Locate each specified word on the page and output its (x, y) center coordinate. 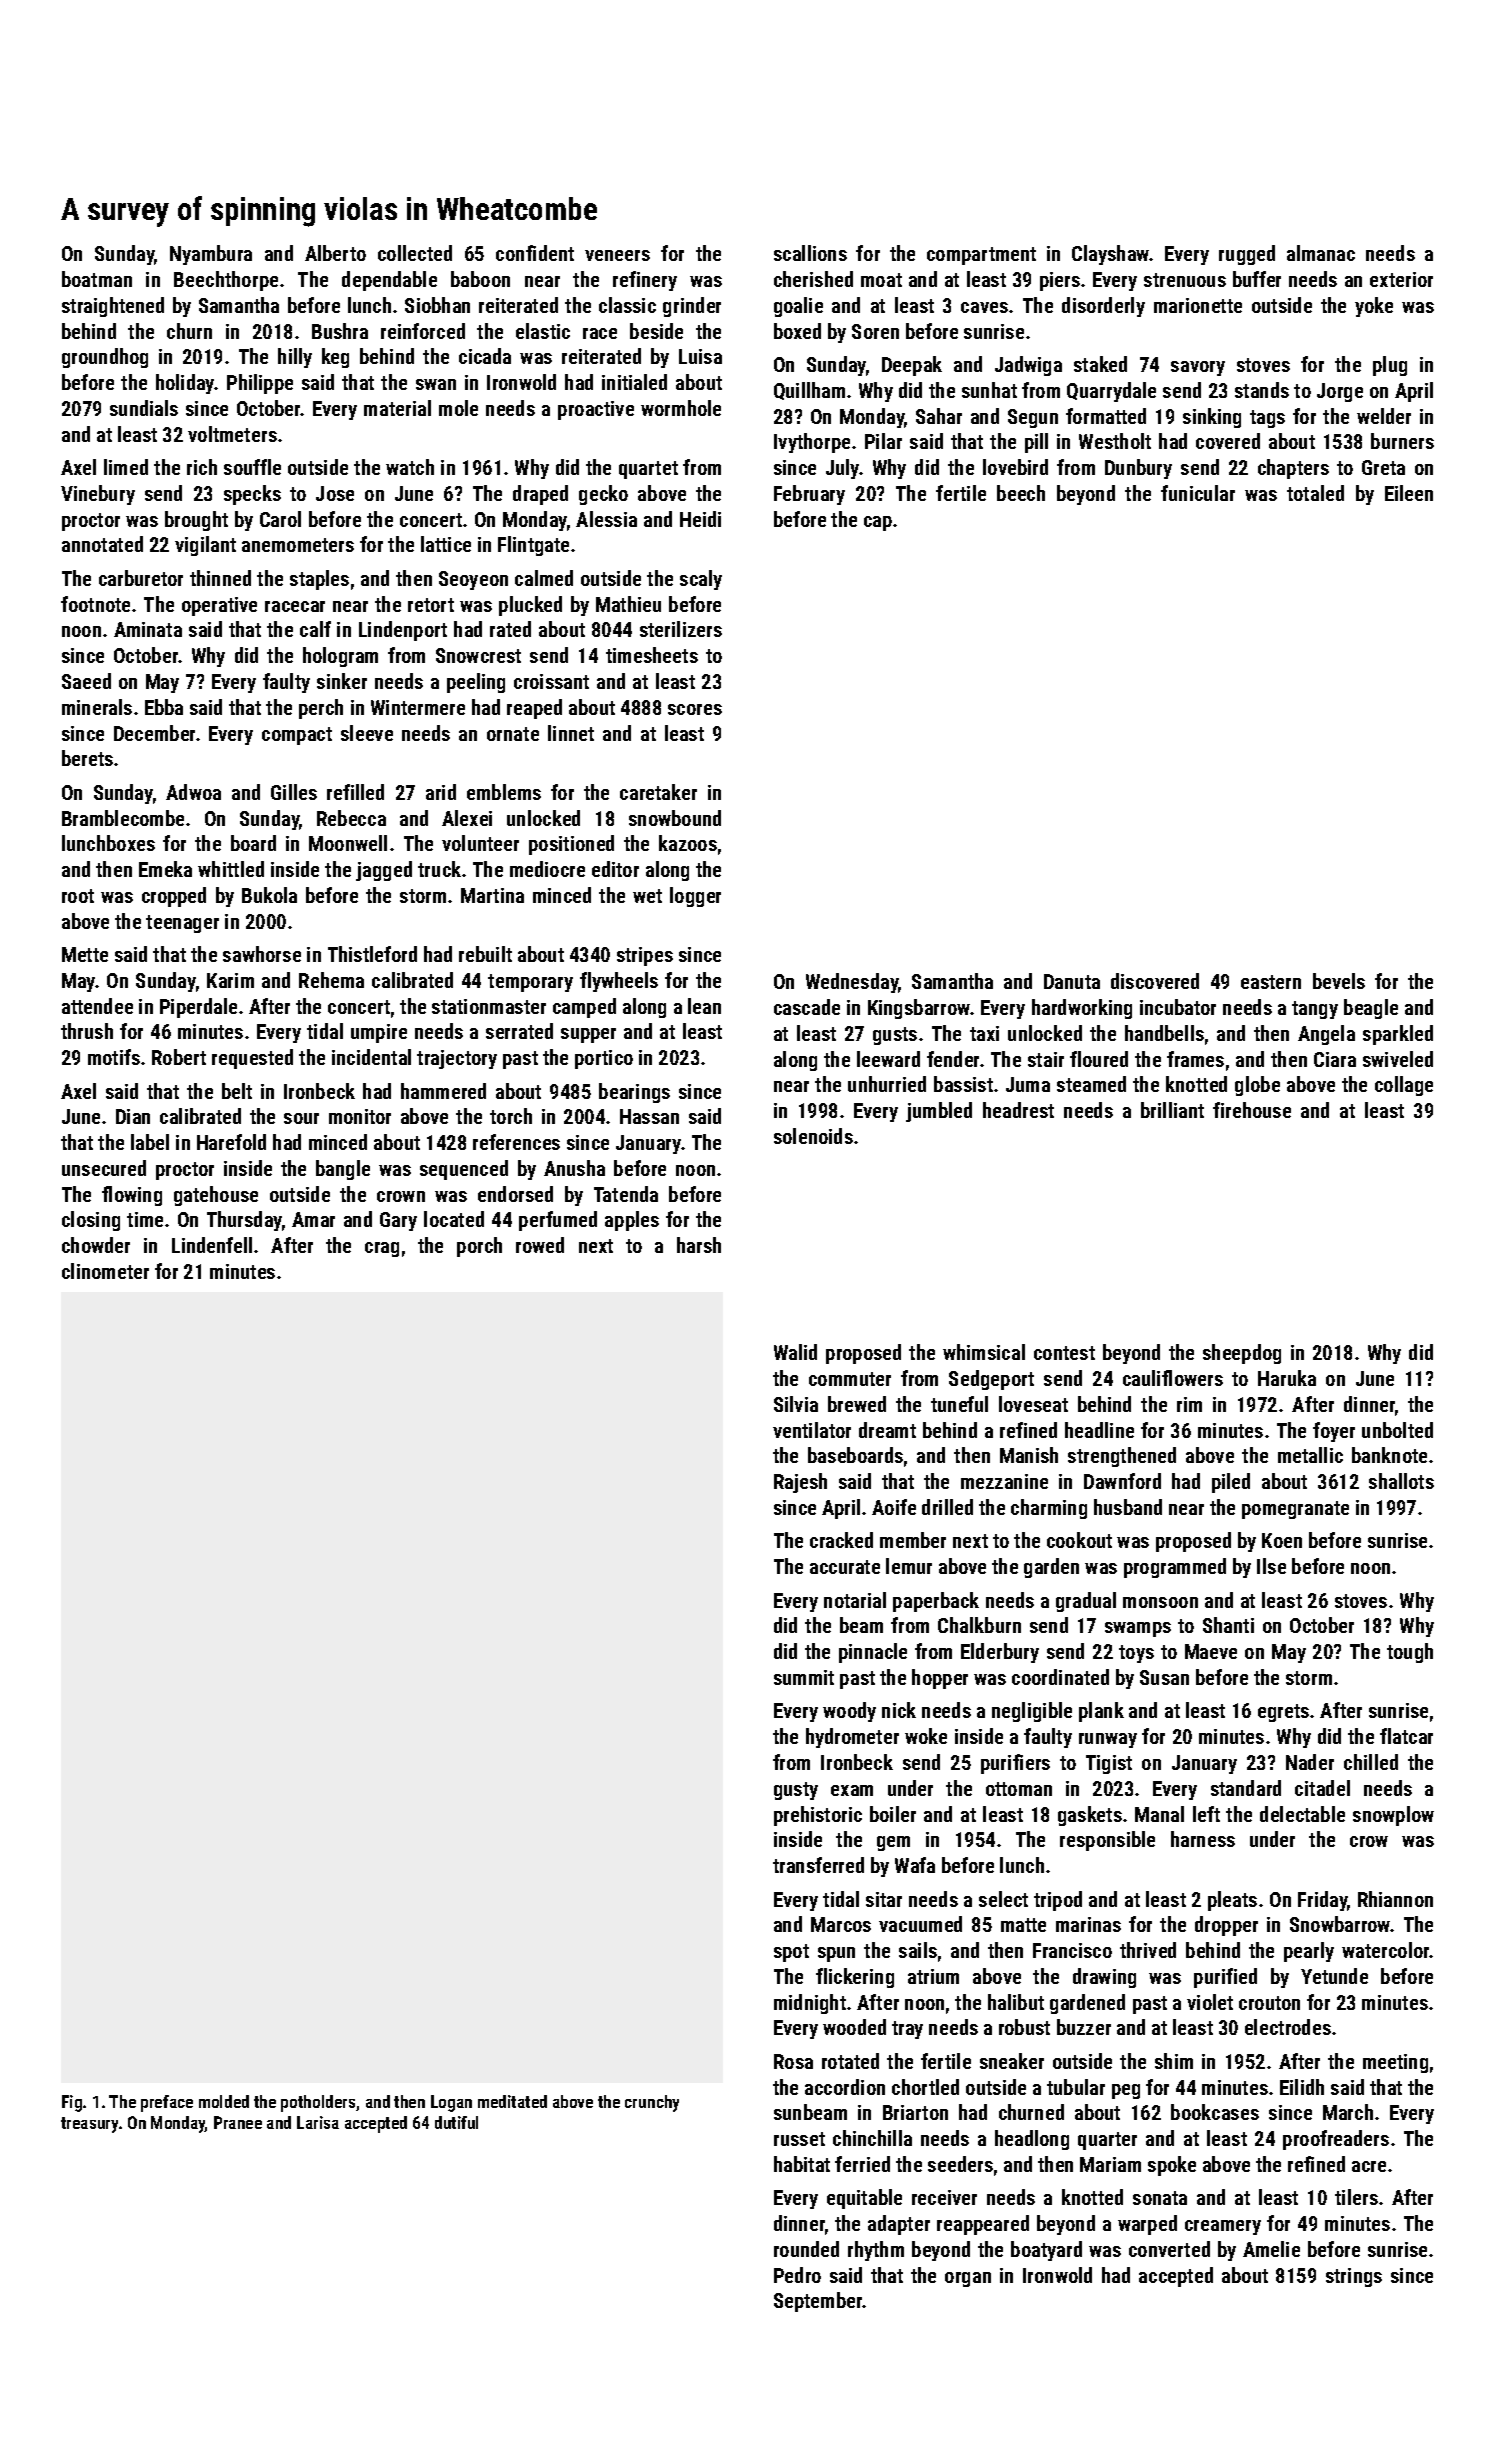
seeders (960, 2164)
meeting (1395, 2063)
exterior (1401, 279)
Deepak (912, 366)
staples (319, 580)
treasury (89, 2125)
